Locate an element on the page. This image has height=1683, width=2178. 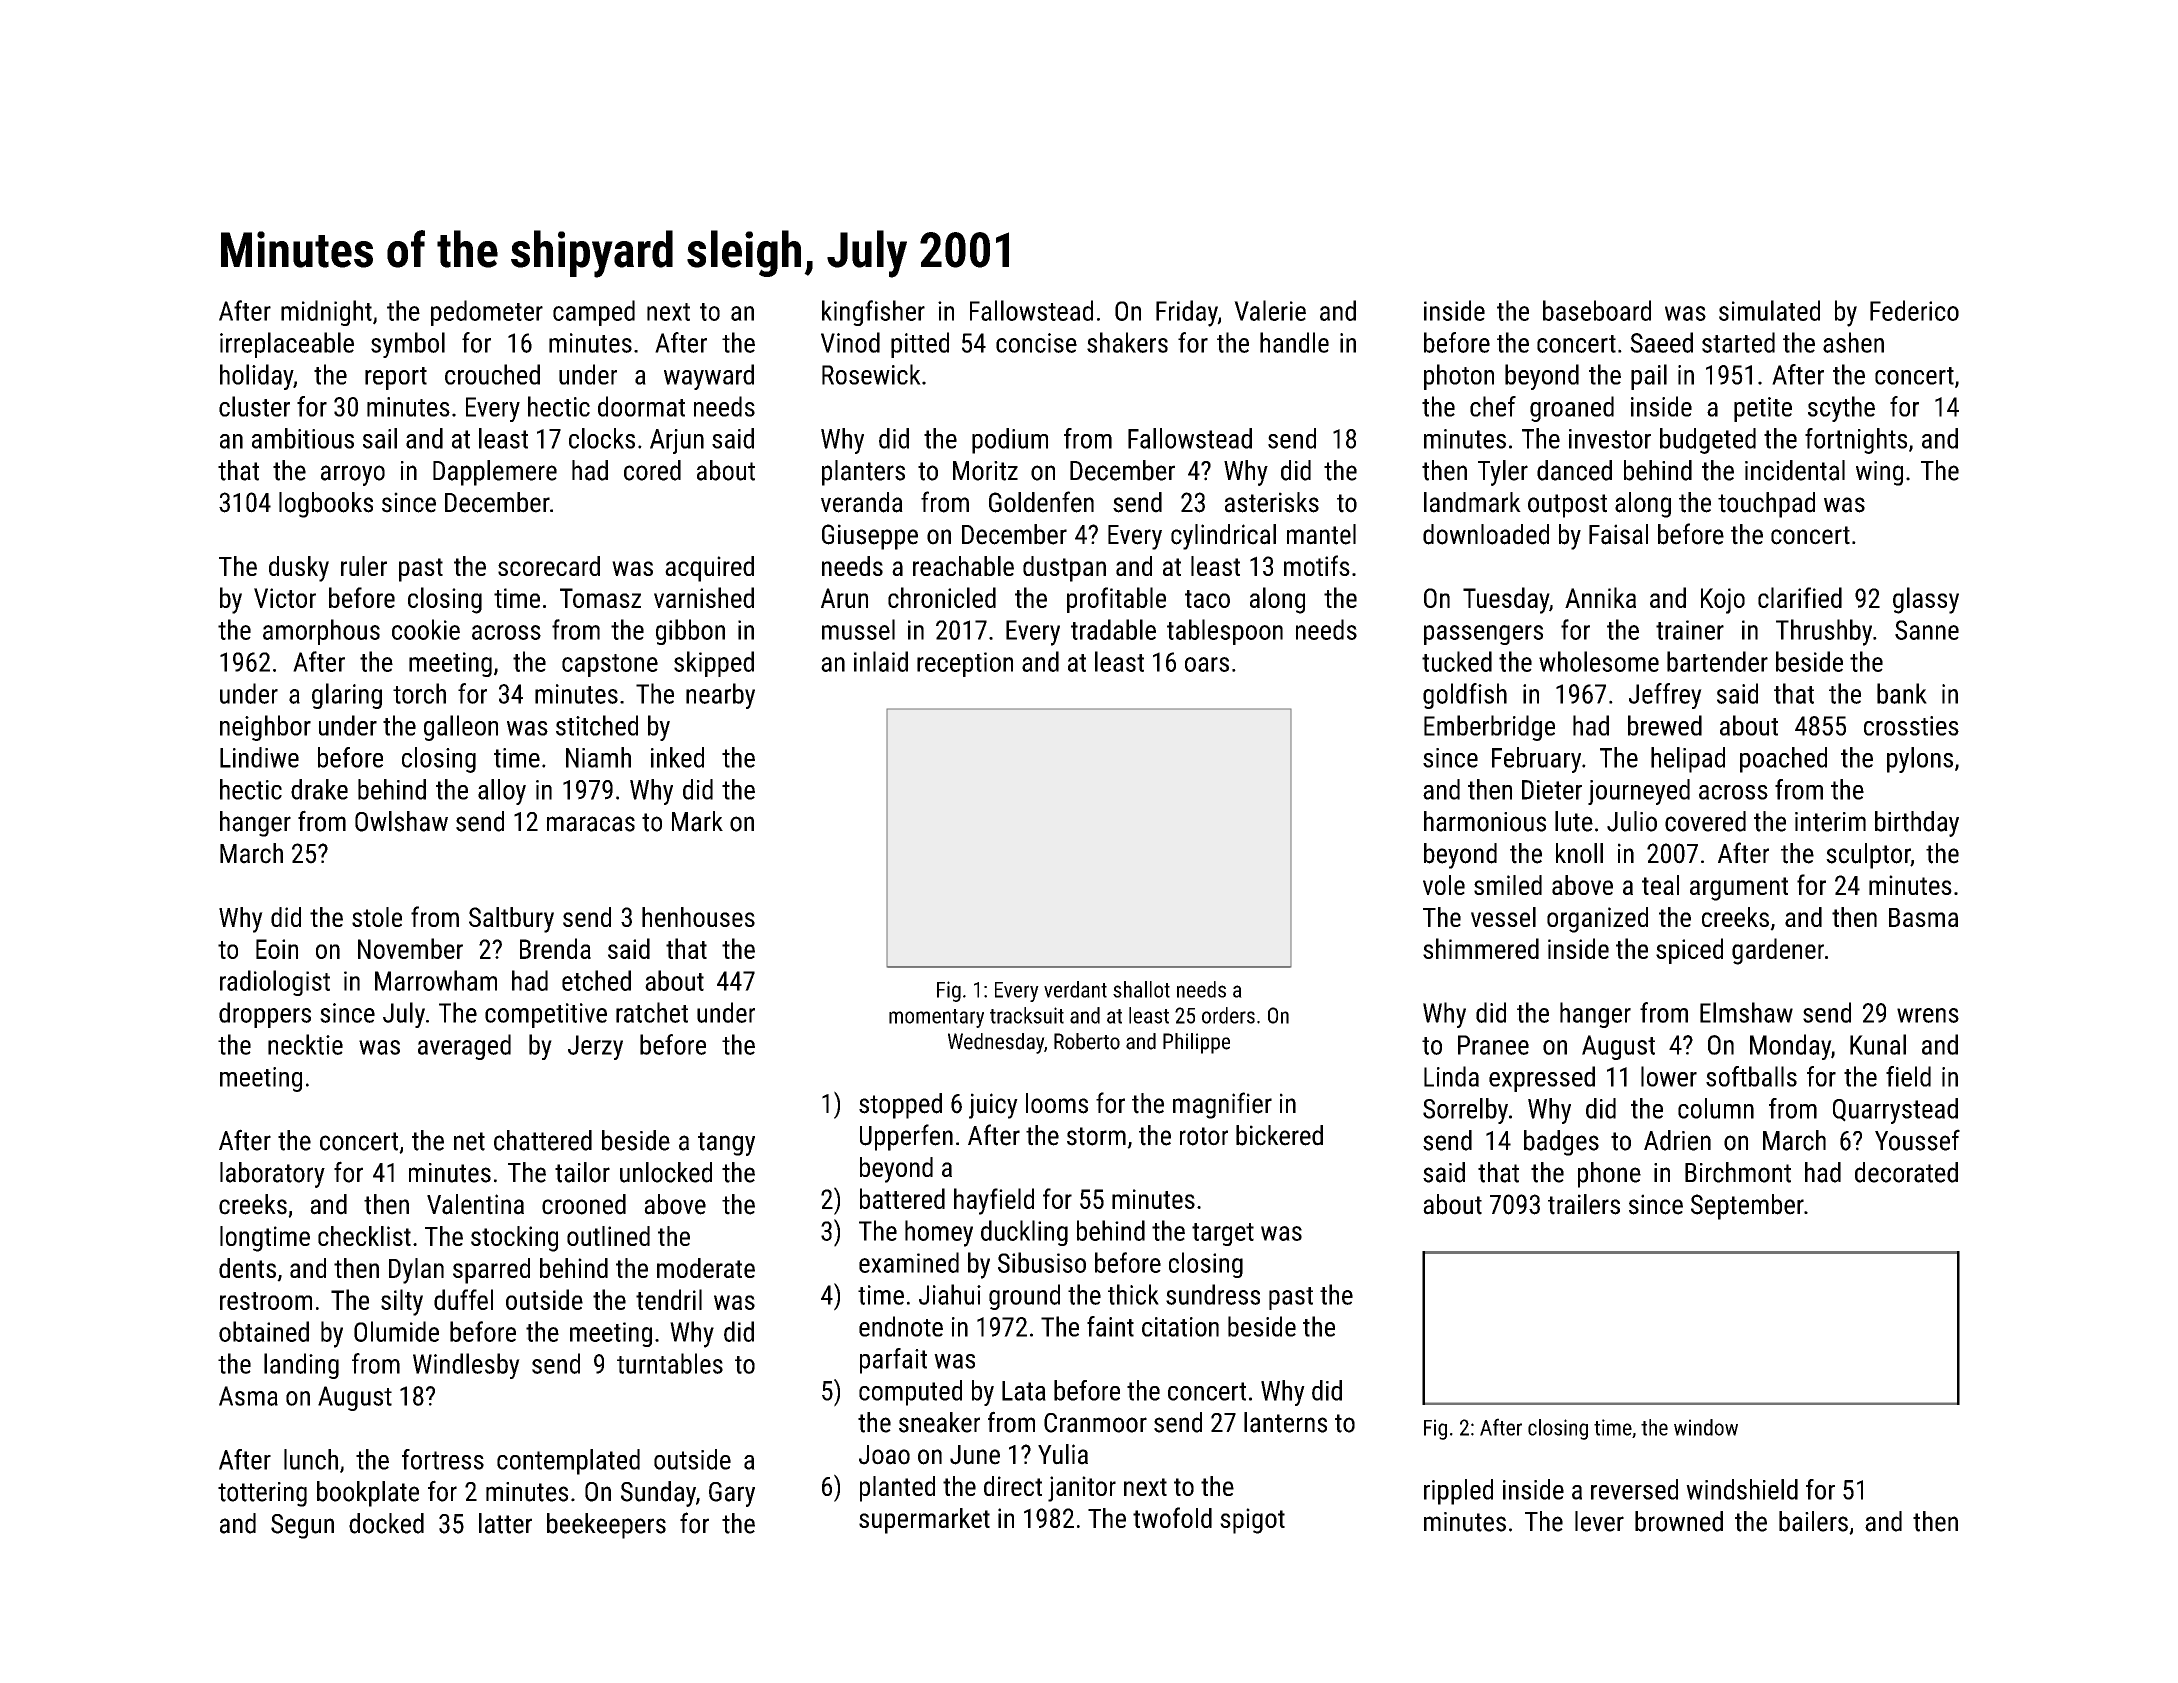
window is located at coordinates (1706, 1427).
